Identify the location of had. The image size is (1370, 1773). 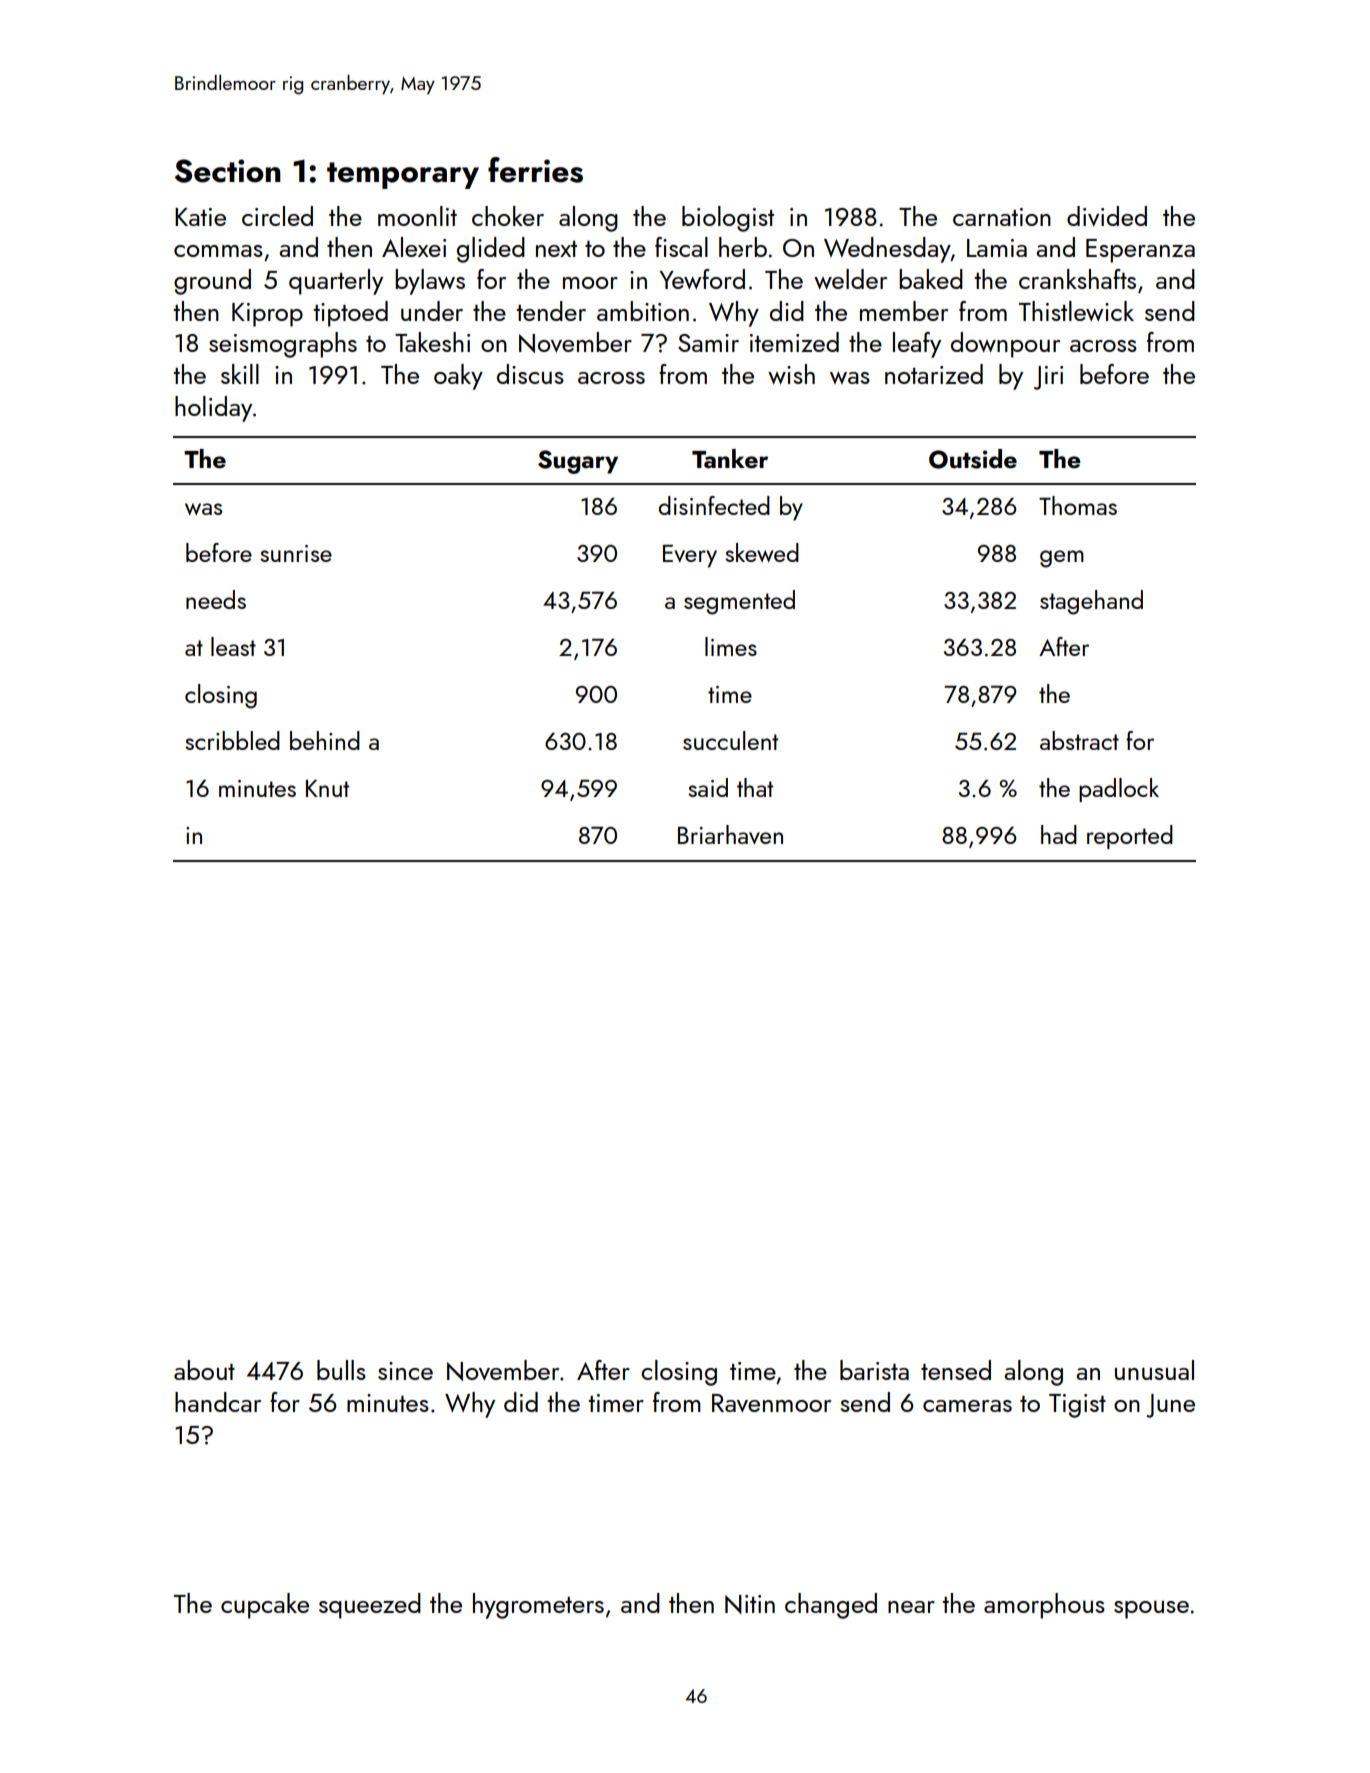
(1059, 834).
